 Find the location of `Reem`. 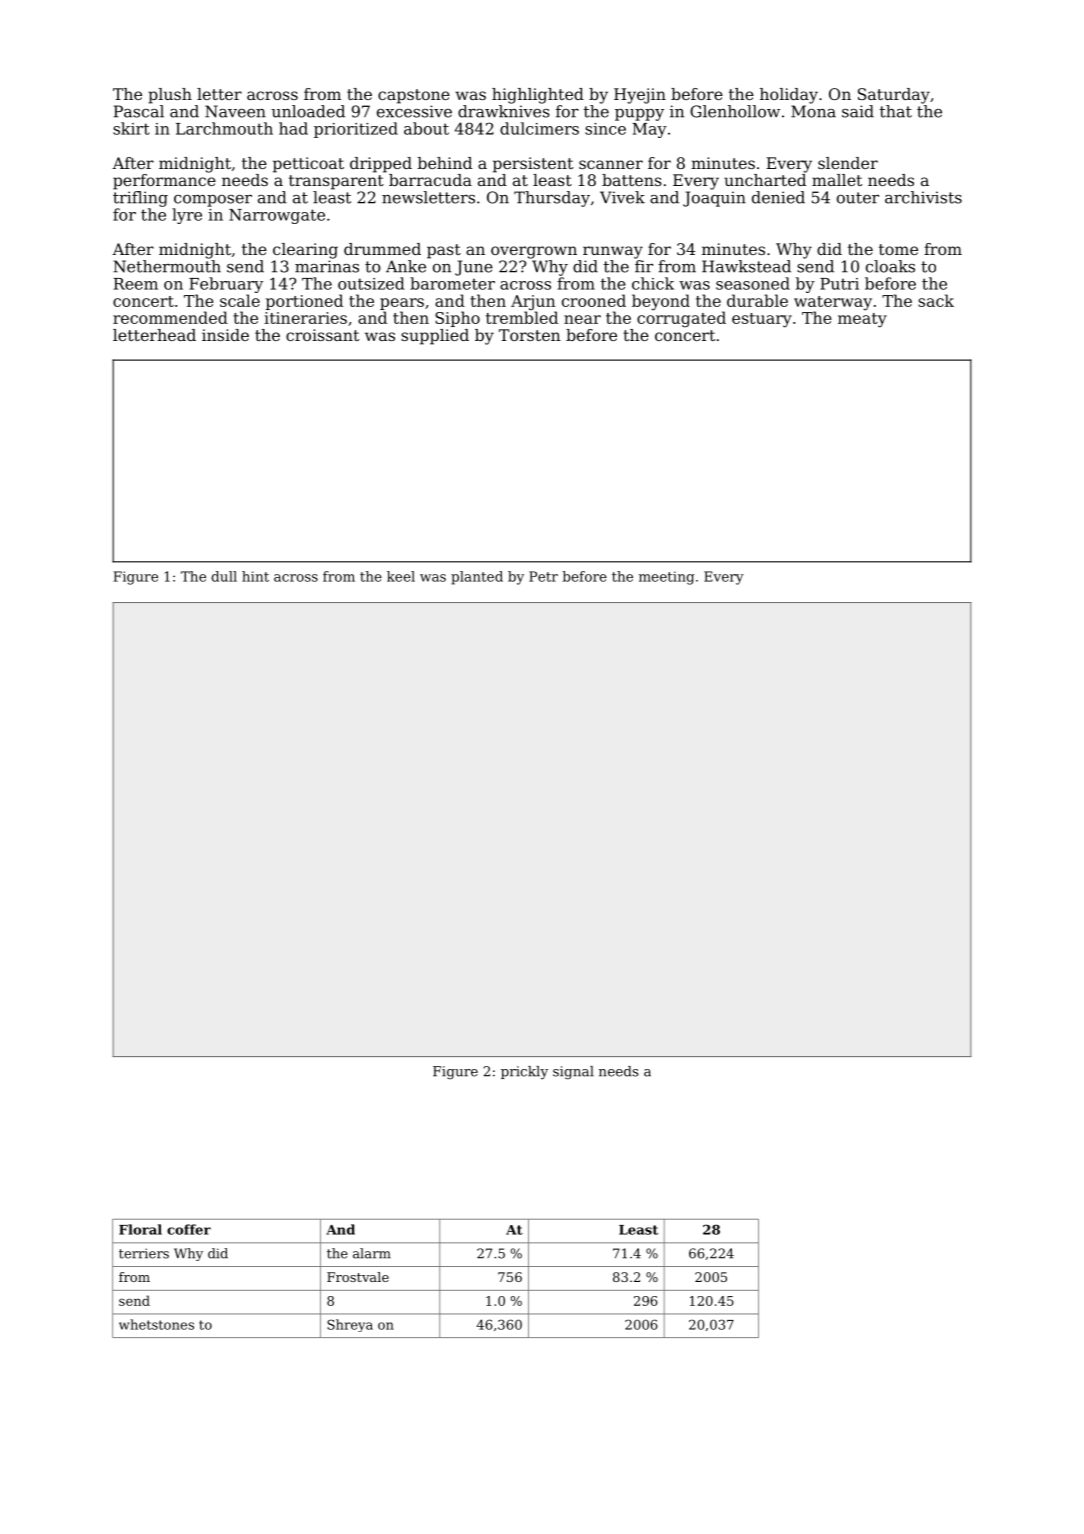

Reem is located at coordinates (135, 284).
